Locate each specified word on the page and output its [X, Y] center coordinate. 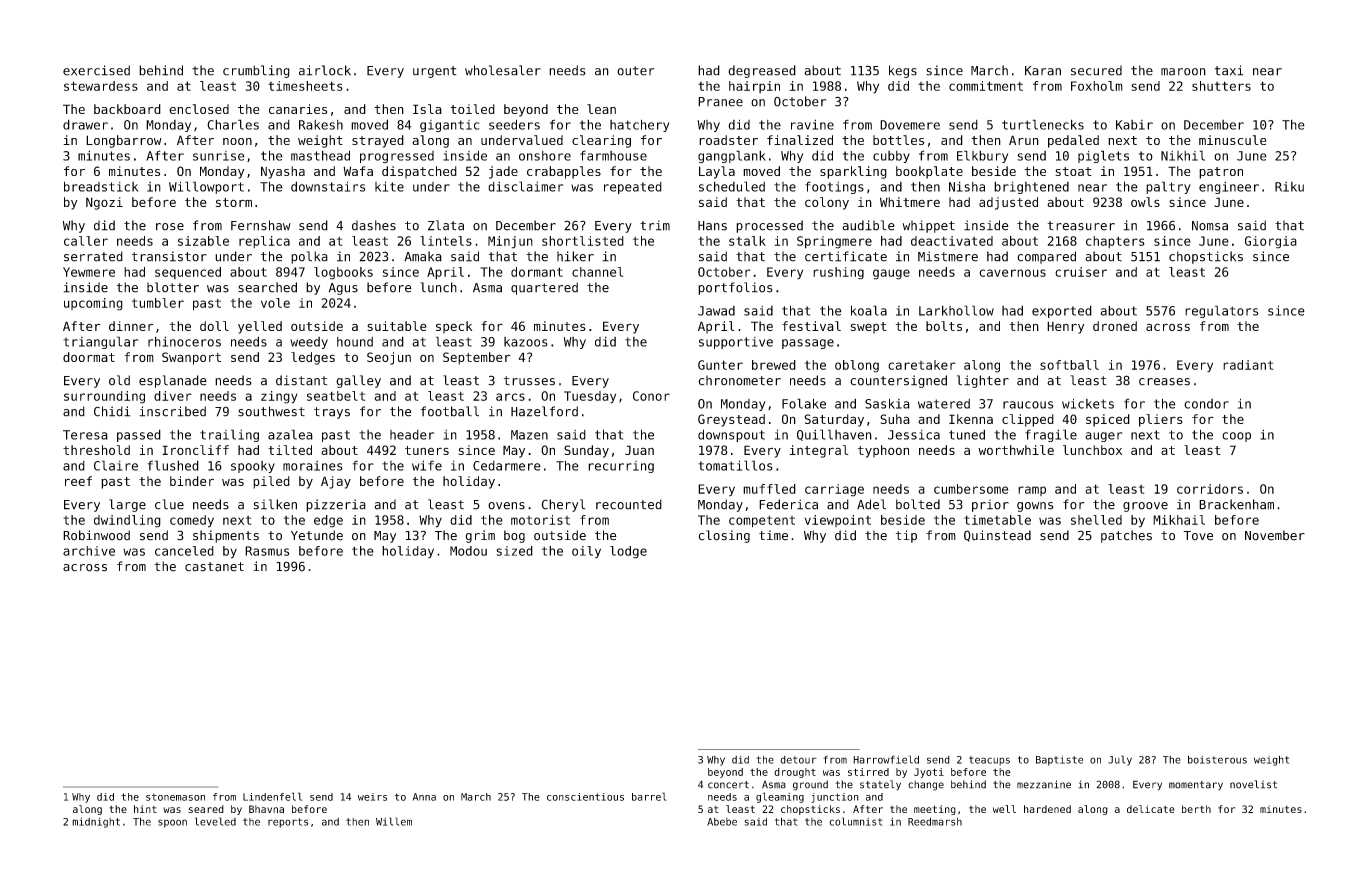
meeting [935, 810]
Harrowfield [886, 759]
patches [1126, 536]
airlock [325, 70]
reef [78, 481]
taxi [1229, 70]
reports [288, 823]
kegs [903, 71]
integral [819, 451]
